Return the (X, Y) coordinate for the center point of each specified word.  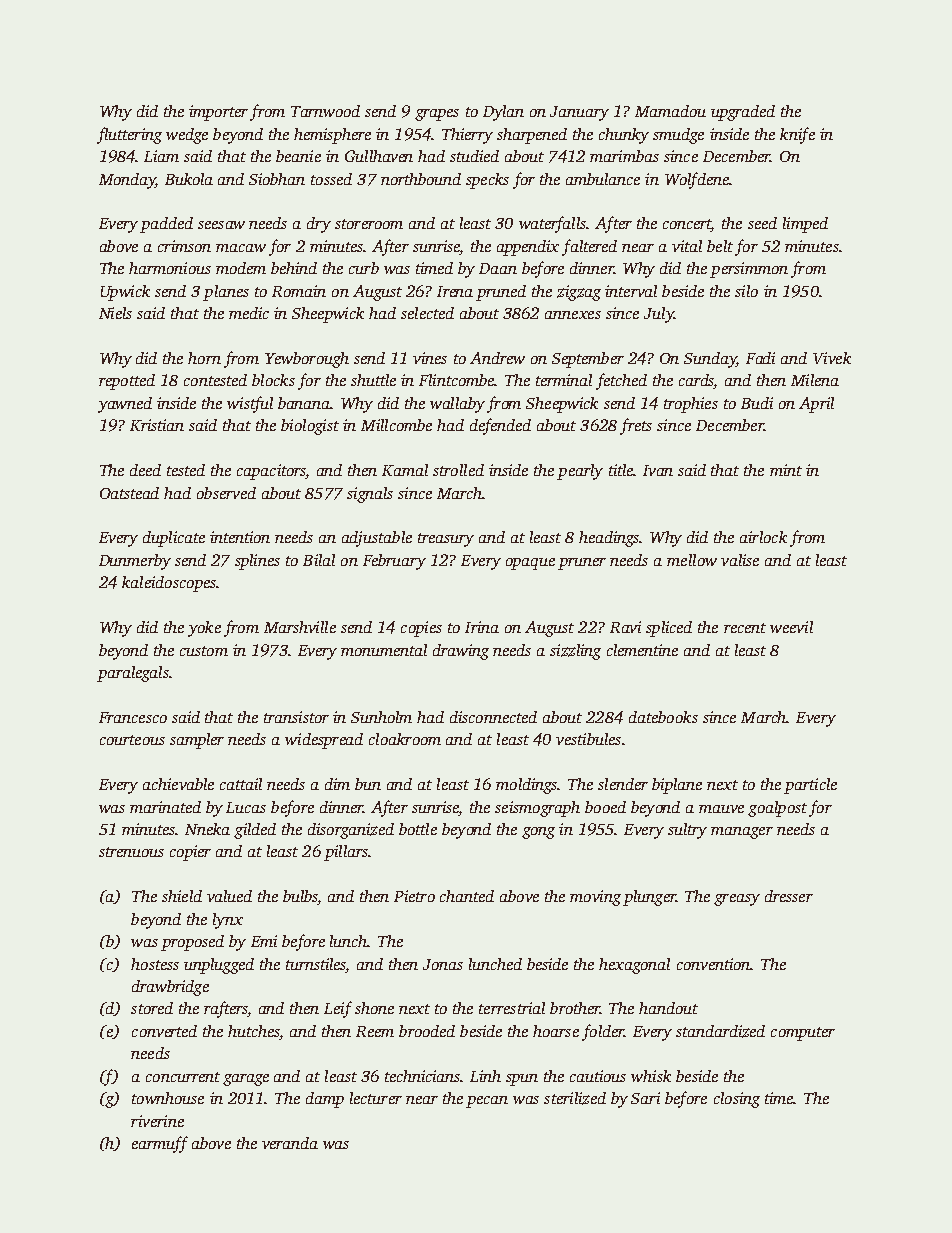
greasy (737, 900)
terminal (564, 380)
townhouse (168, 1098)
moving (595, 898)
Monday (127, 181)
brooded (427, 1031)
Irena (455, 291)
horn (204, 358)
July (659, 315)
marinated (165, 807)
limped (805, 225)
